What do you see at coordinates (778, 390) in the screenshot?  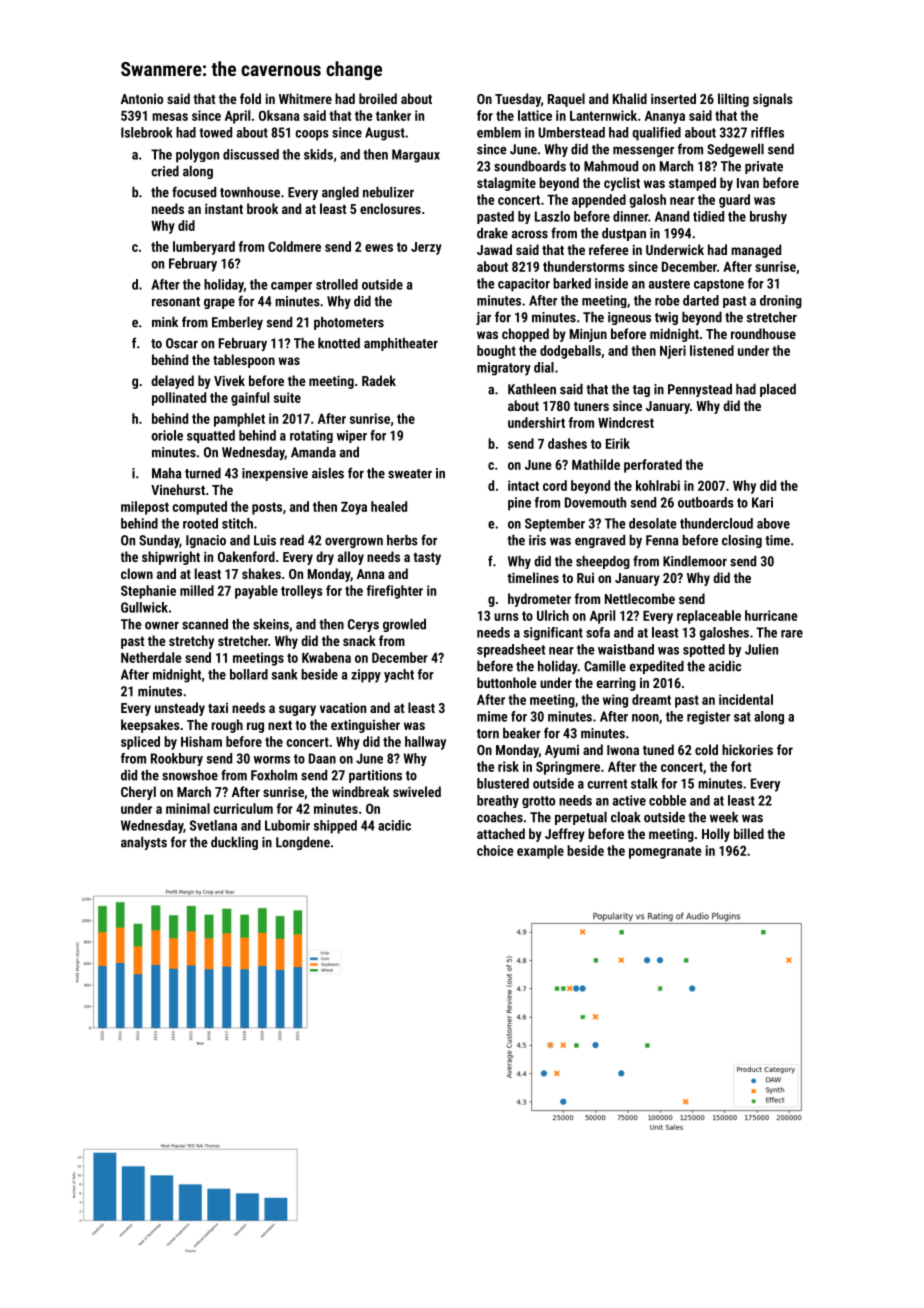 I see `placed` at bounding box center [778, 390].
